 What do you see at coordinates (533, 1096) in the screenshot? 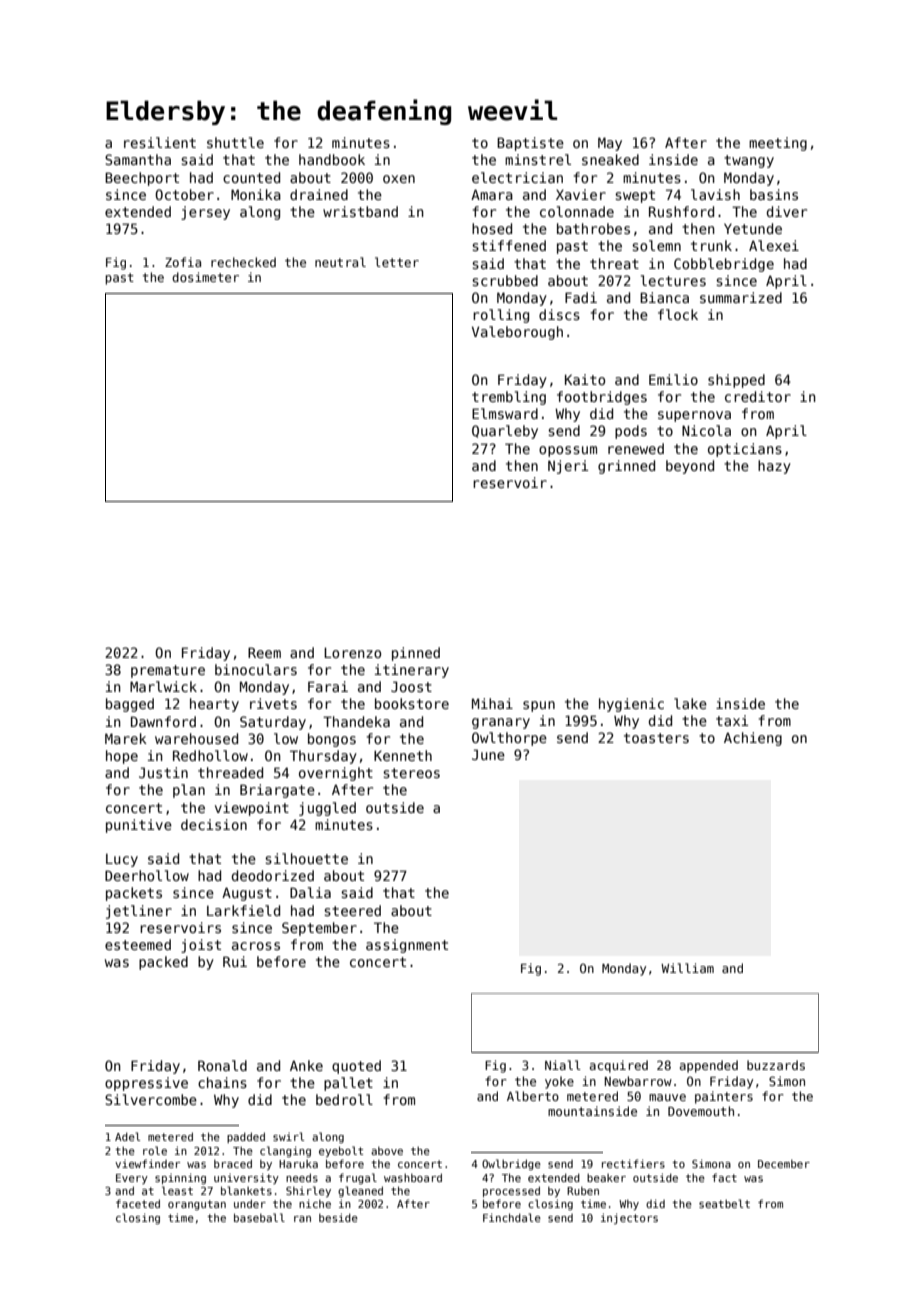
I see `Alberto` at bounding box center [533, 1096].
